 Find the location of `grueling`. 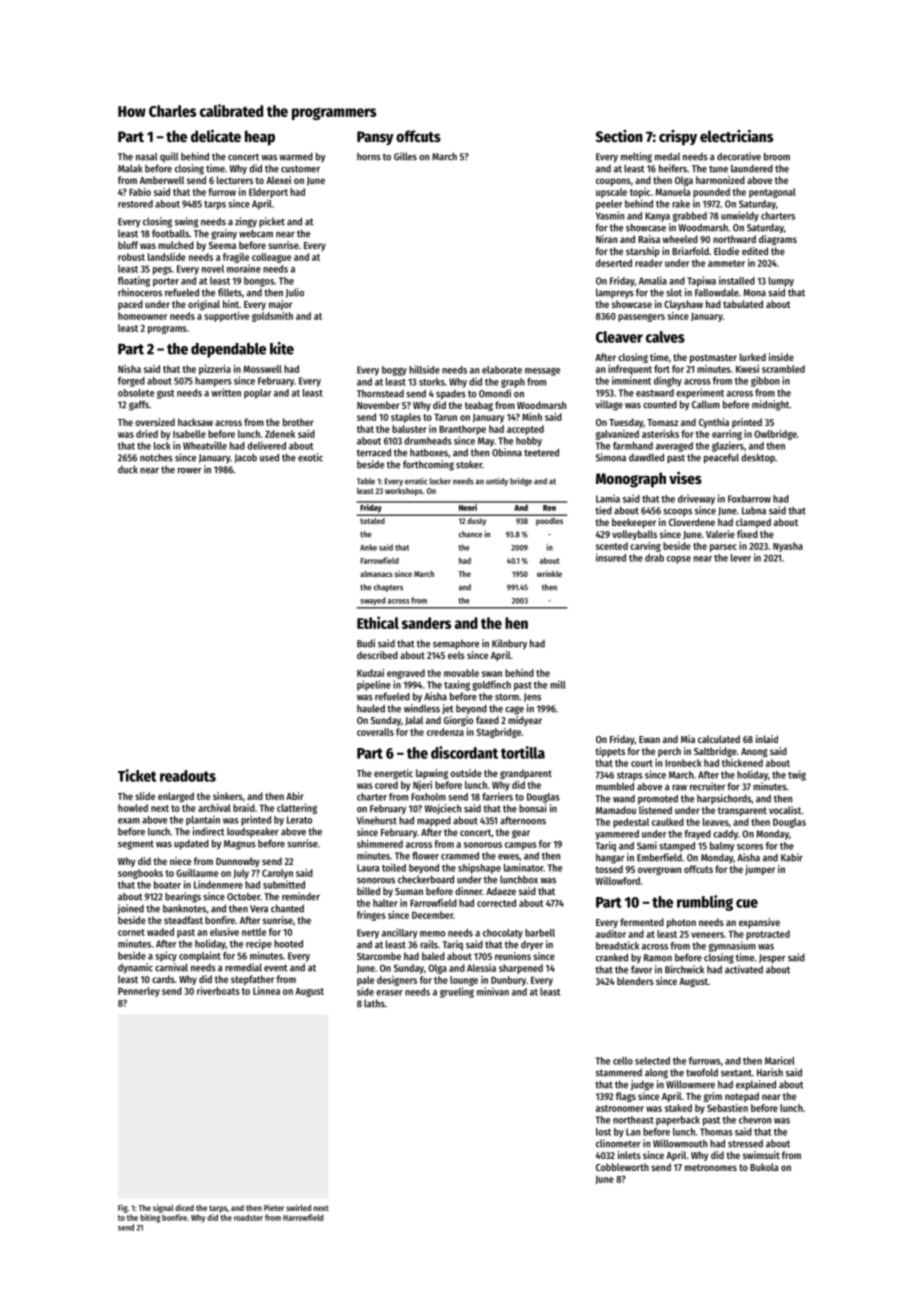

grueling is located at coordinates (457, 992).
